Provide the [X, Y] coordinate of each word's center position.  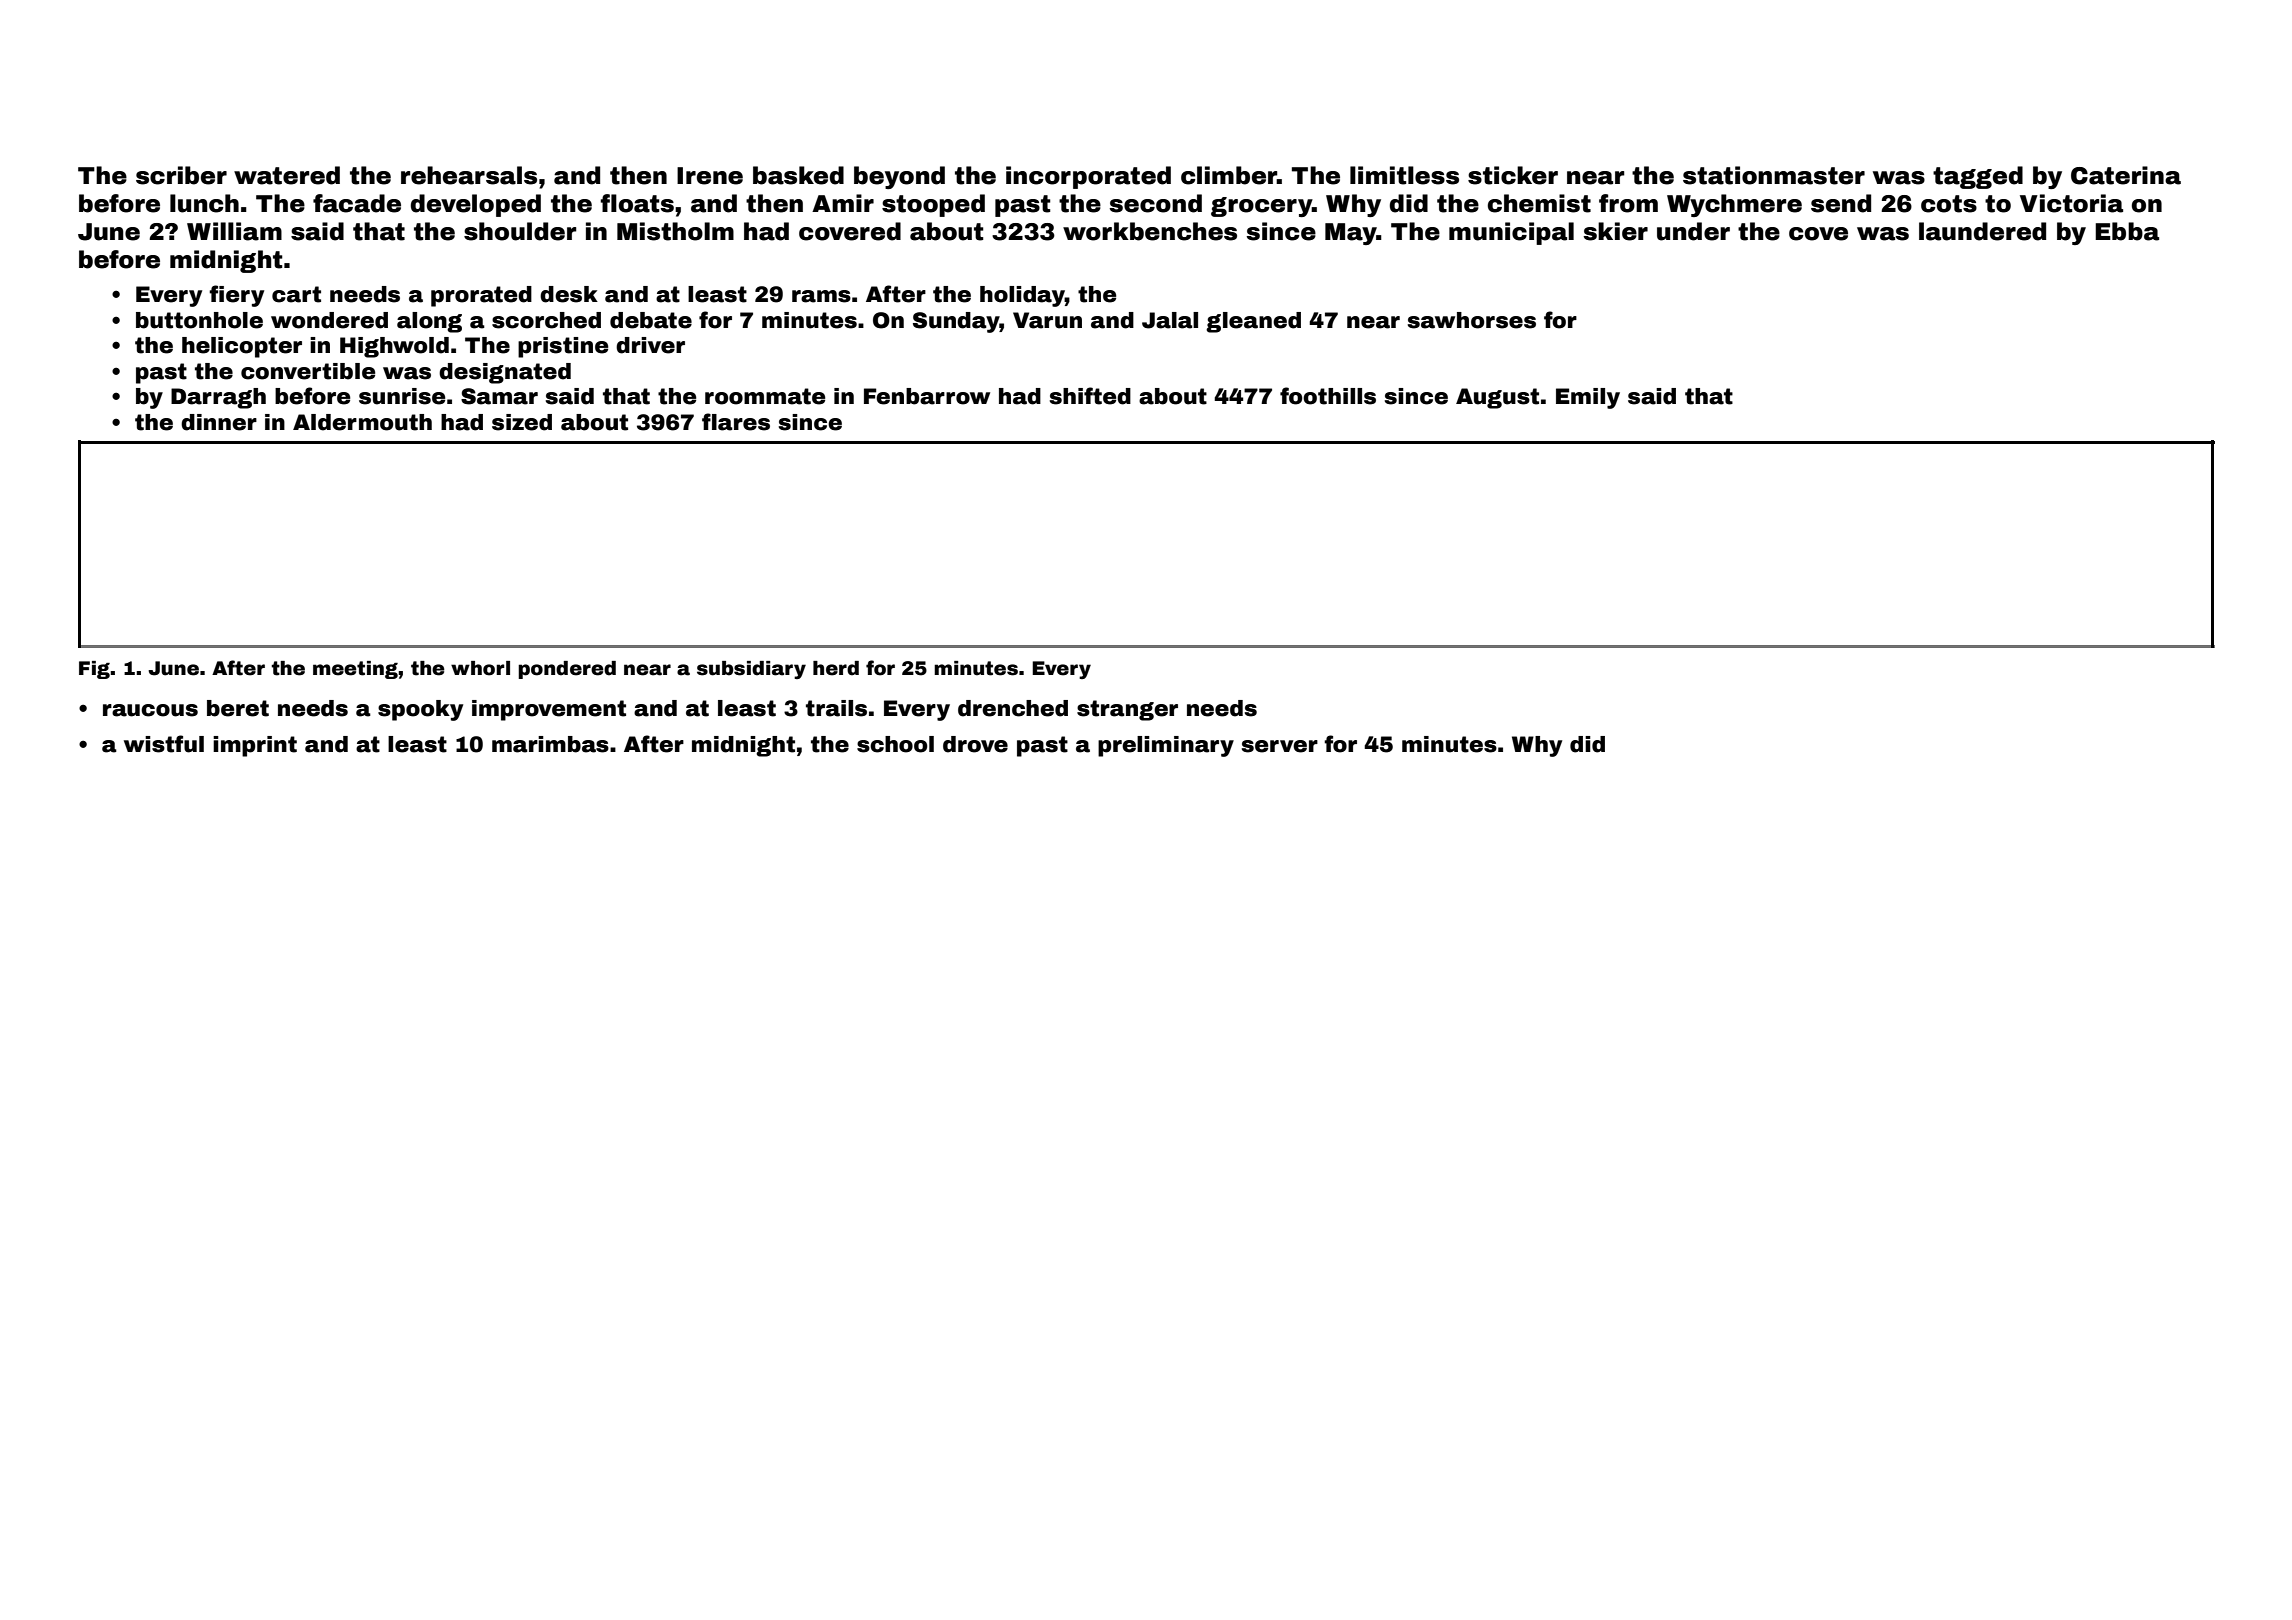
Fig [94, 670]
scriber [181, 175]
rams [821, 296]
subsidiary [751, 670]
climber [1229, 175]
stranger [1127, 710]
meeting [355, 670]
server [1280, 746]
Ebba [2127, 231]
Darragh [218, 398]
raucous [150, 710]
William [234, 231]
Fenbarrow [927, 396]
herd [836, 668]
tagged [1978, 177]
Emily [1588, 398]
